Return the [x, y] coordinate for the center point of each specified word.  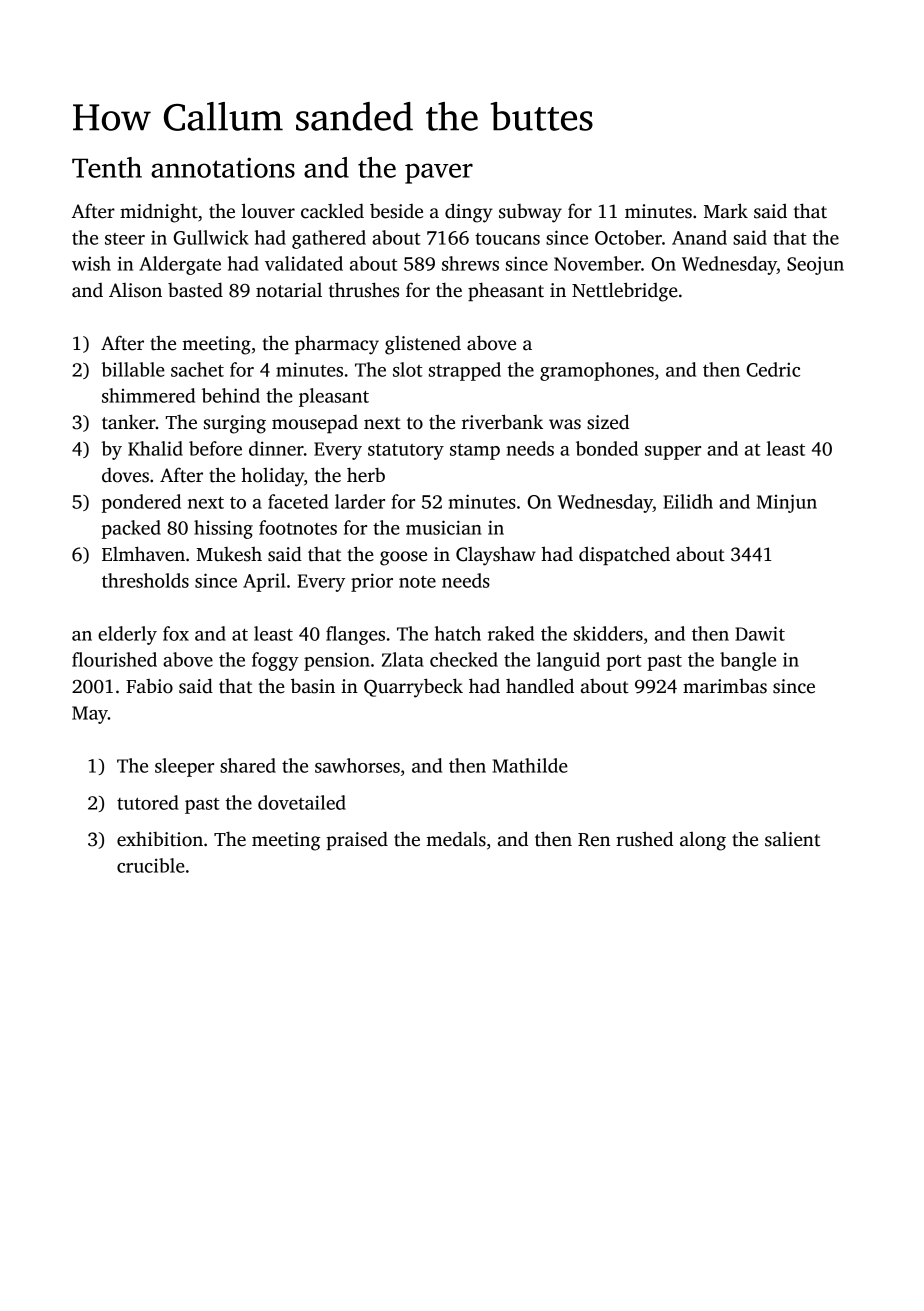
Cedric [773, 369]
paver [439, 173]
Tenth [107, 167]
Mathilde [530, 765]
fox [176, 633]
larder [360, 501]
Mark [726, 211]
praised [357, 840]
